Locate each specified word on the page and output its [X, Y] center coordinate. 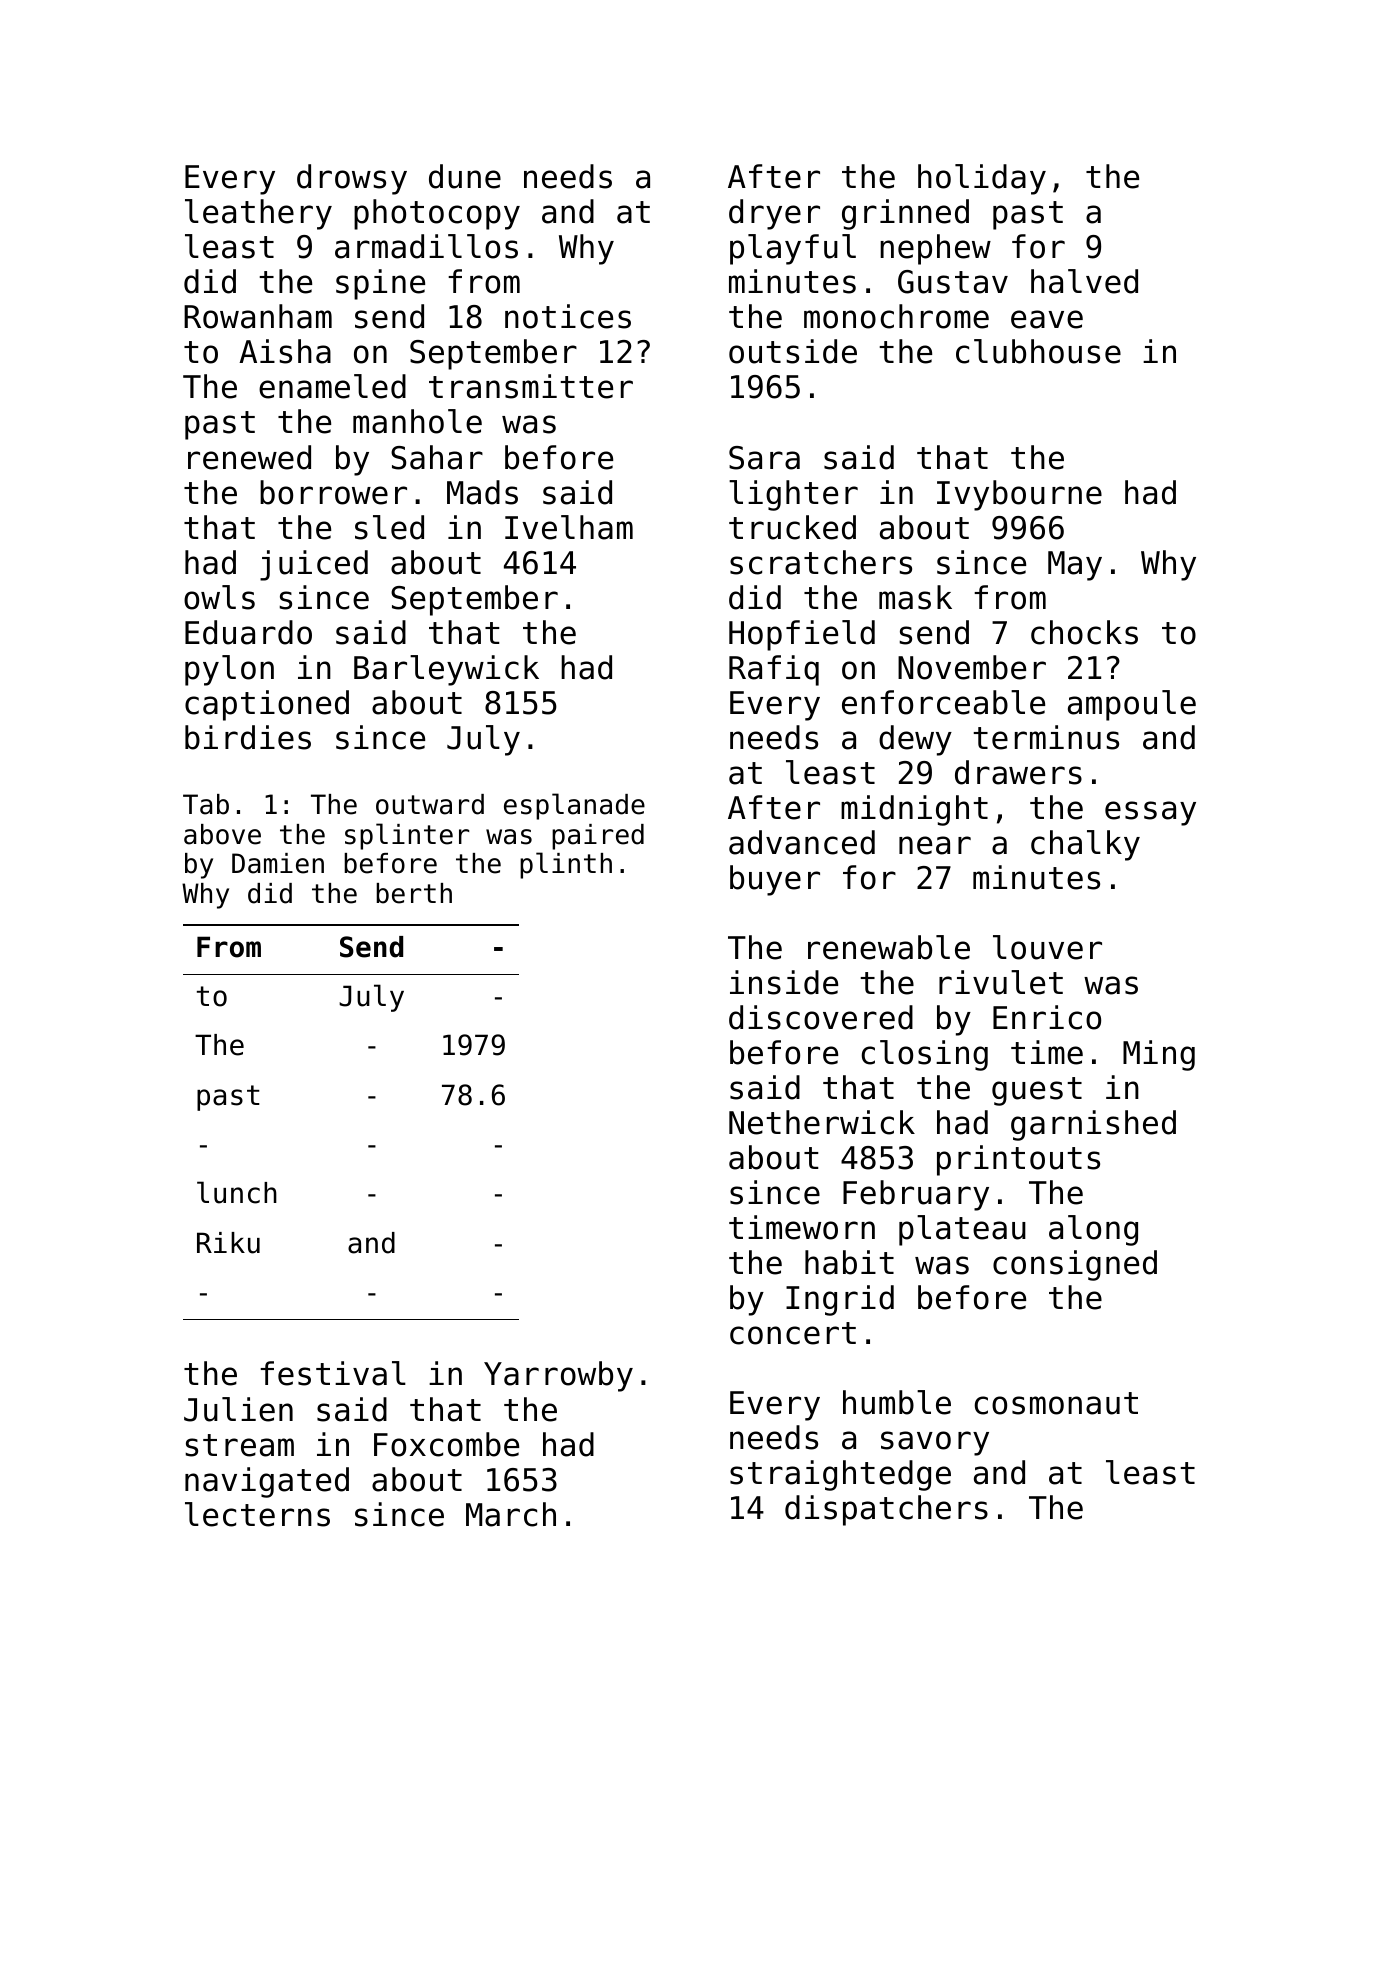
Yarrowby [558, 1376]
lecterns [257, 1514]
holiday [982, 179]
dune [465, 176]
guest [1037, 1091]
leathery [258, 214]
